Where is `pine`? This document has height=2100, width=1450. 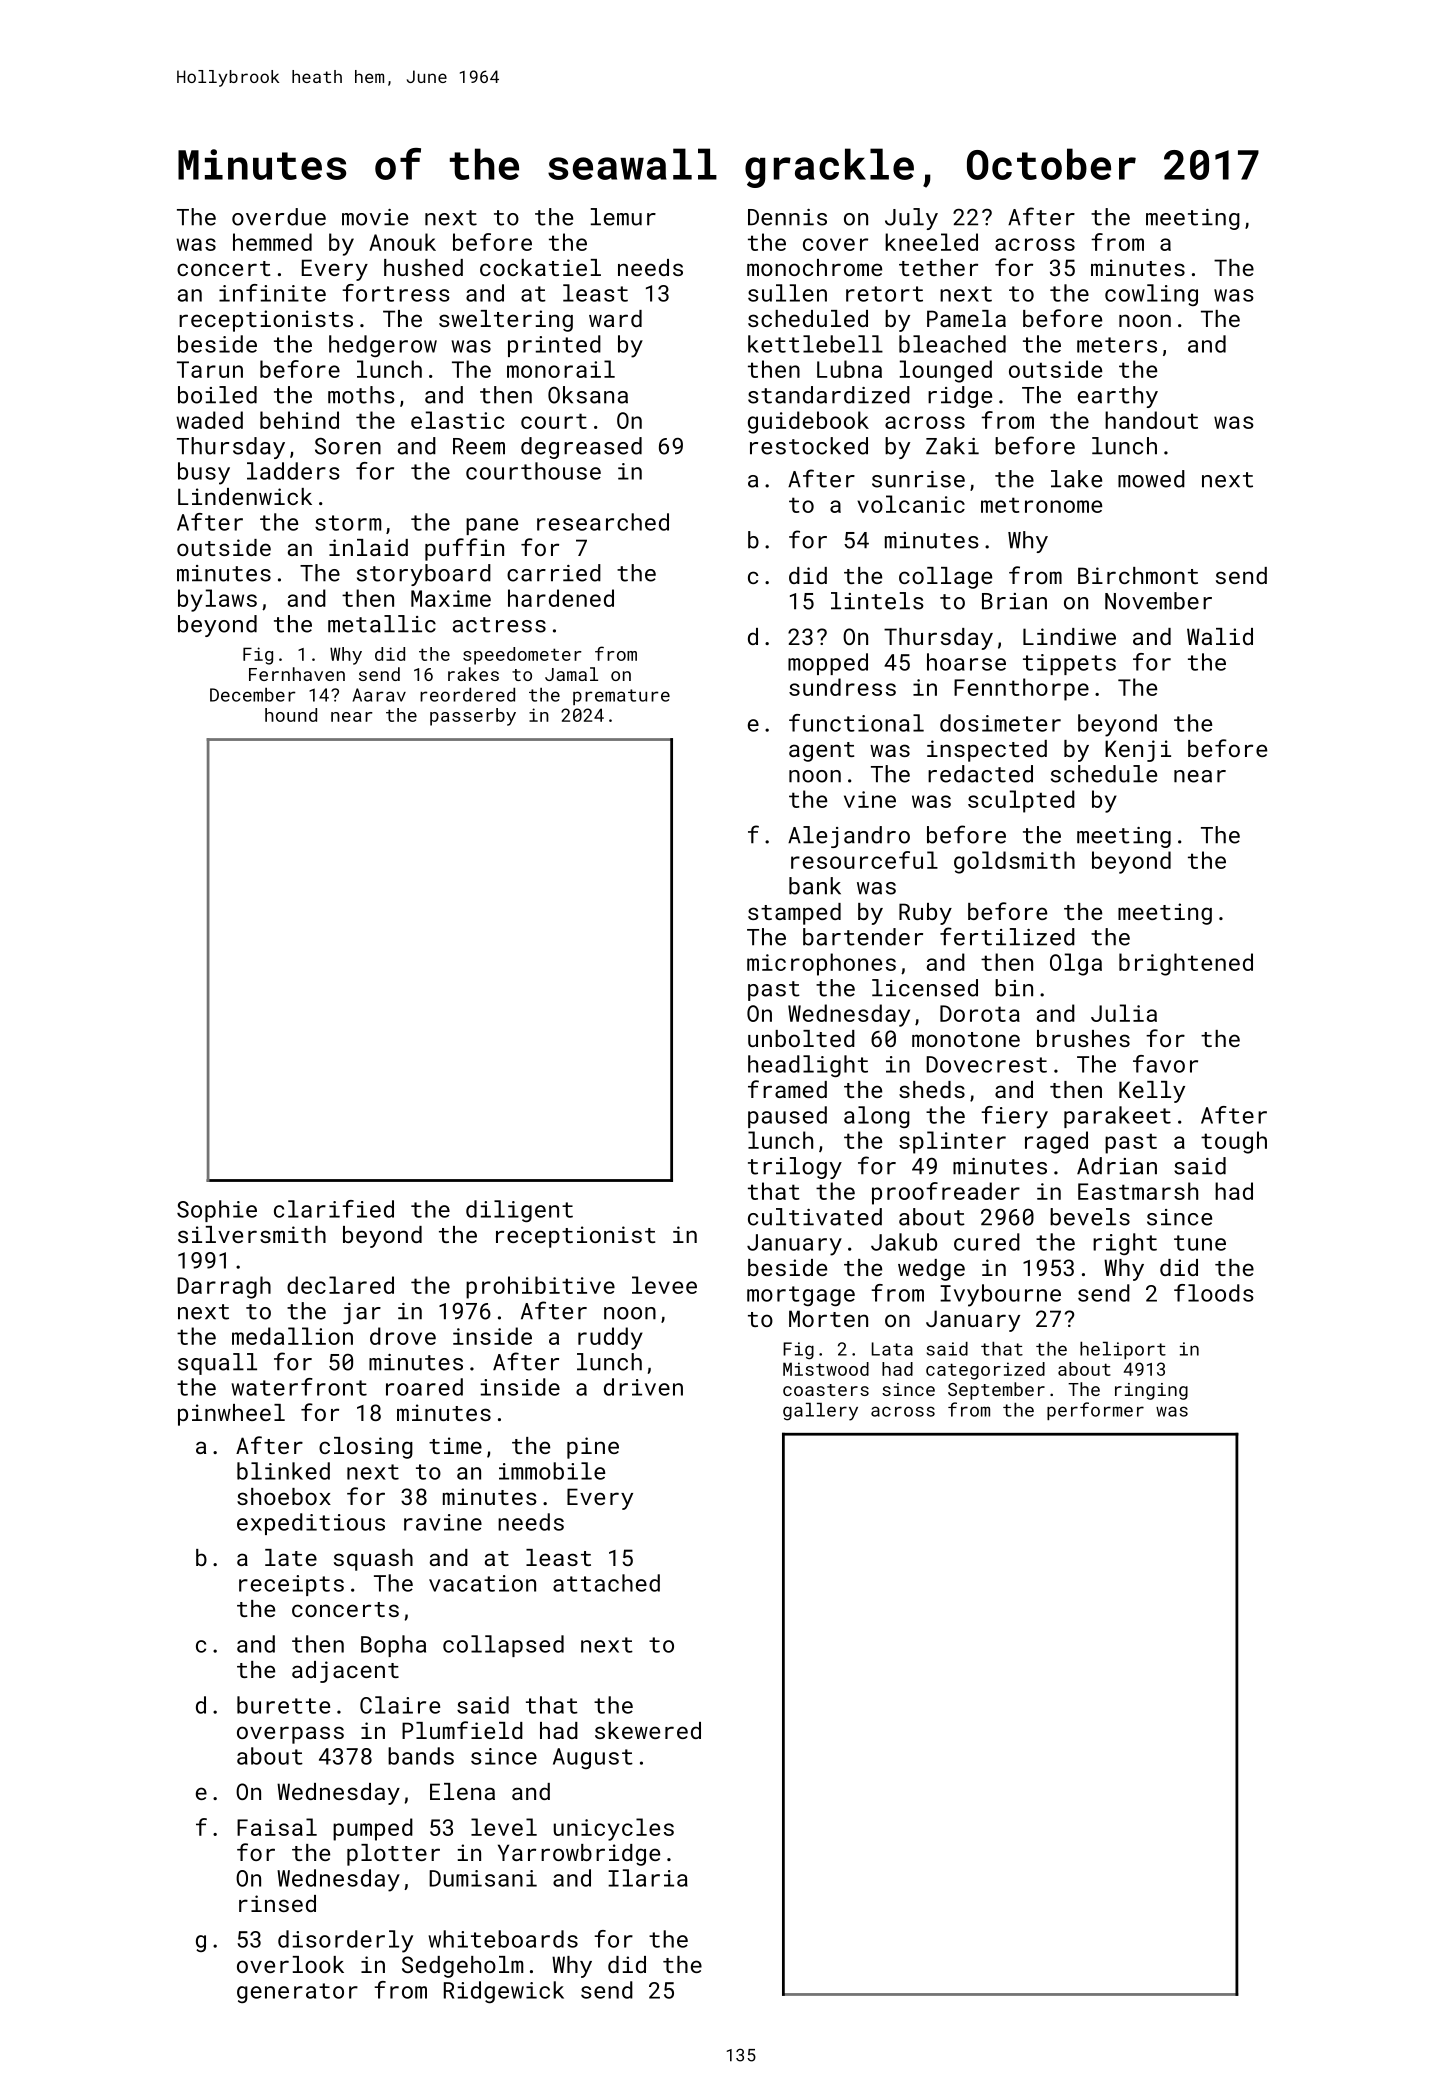 pine is located at coordinates (593, 1448).
